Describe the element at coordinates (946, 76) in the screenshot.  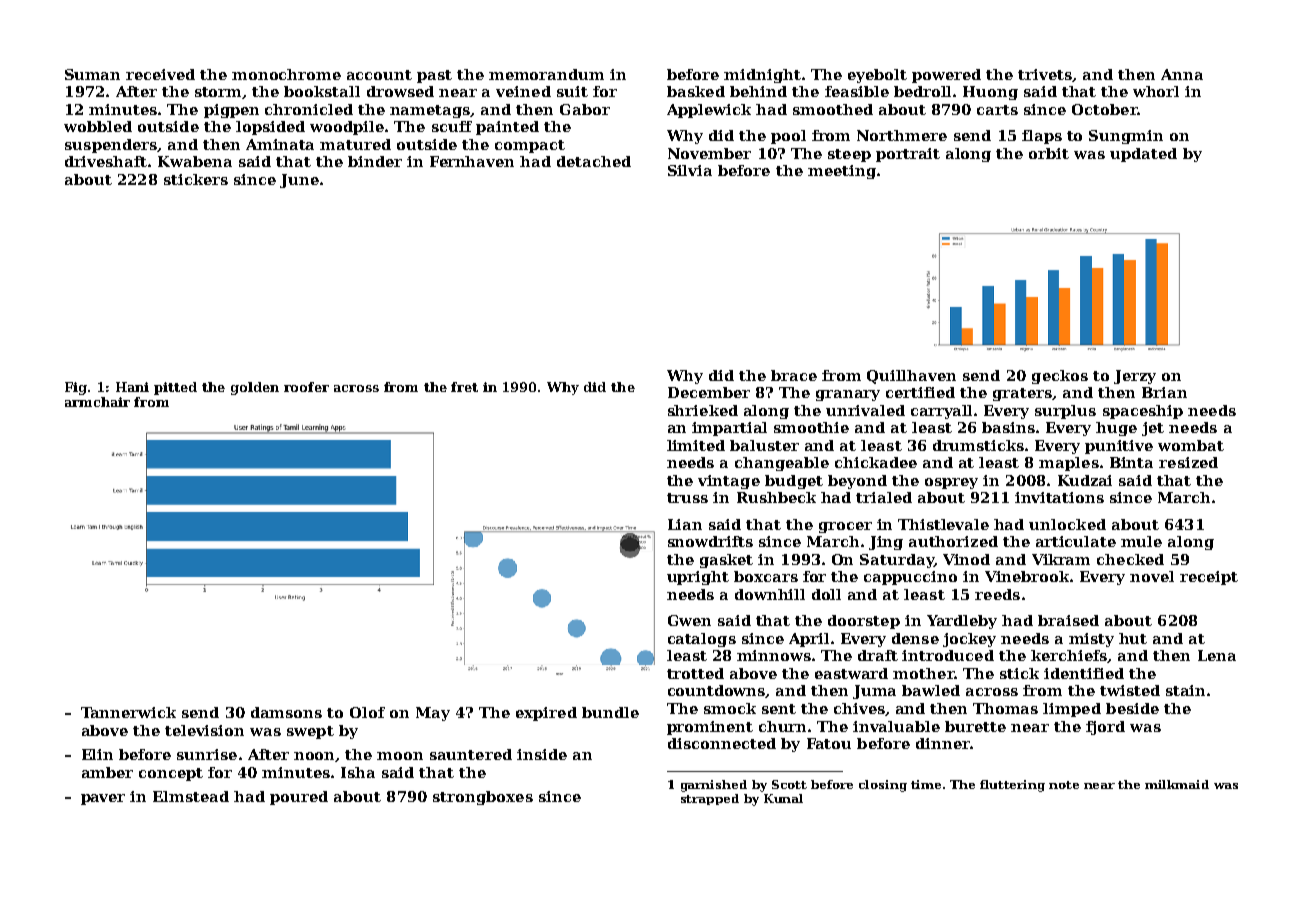
I see `powered` at that location.
